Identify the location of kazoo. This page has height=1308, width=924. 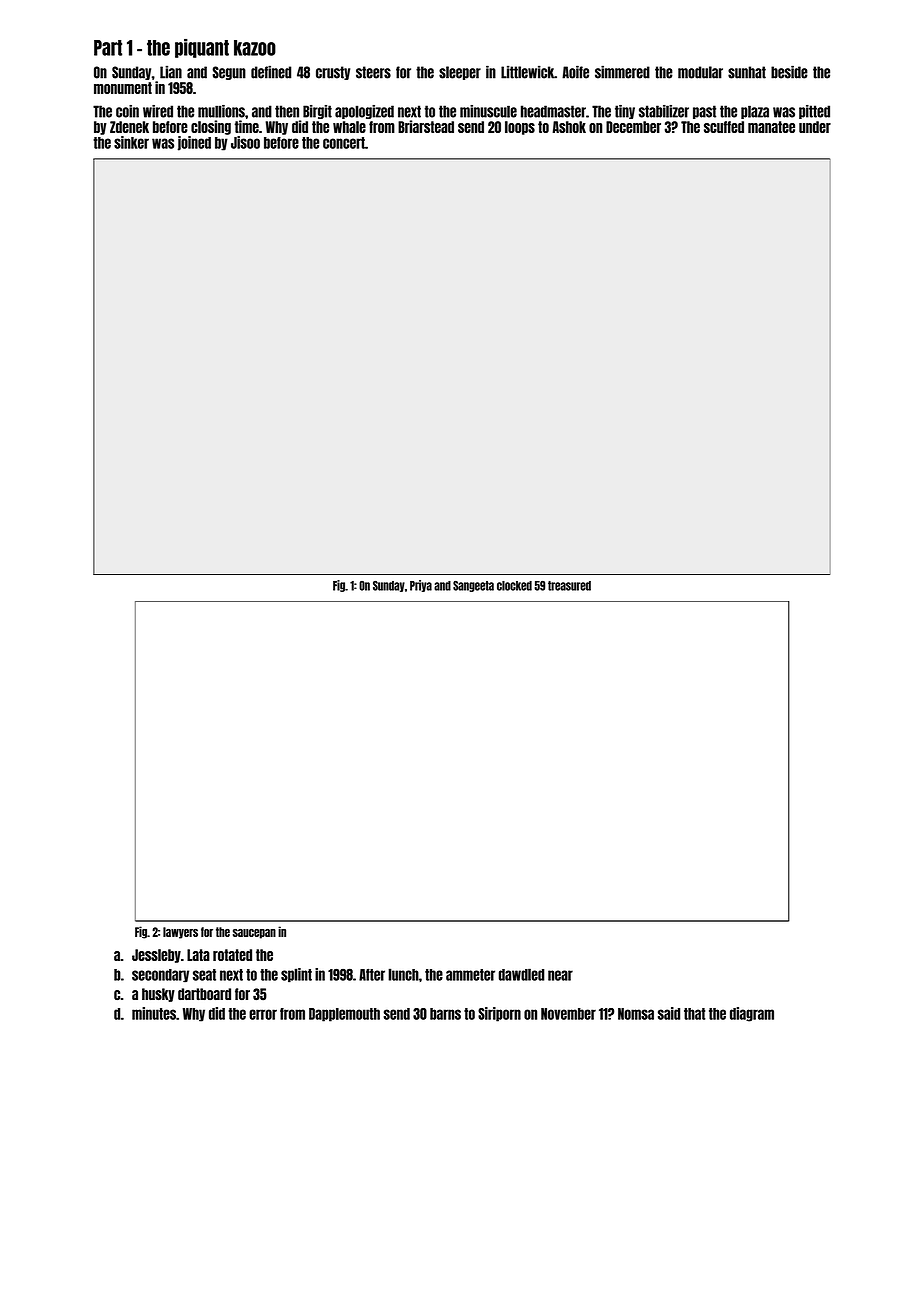
(255, 48).
